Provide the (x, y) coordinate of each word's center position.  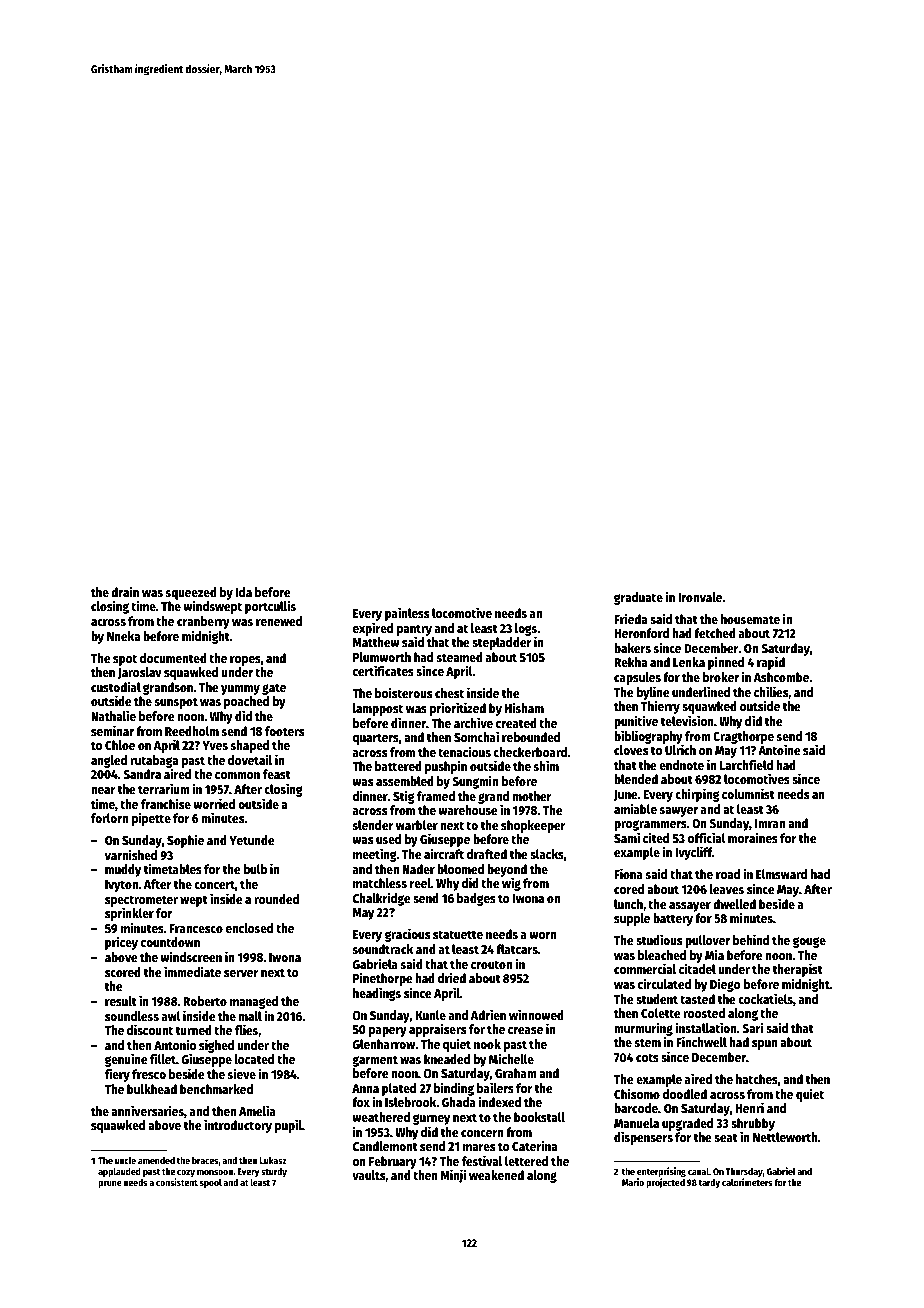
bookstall (539, 1117)
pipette (151, 819)
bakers (632, 648)
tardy (709, 1183)
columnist (748, 793)
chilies (771, 691)
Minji (453, 1176)
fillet (163, 1058)
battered (398, 766)
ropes (245, 661)
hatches (757, 1079)
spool (211, 1183)
